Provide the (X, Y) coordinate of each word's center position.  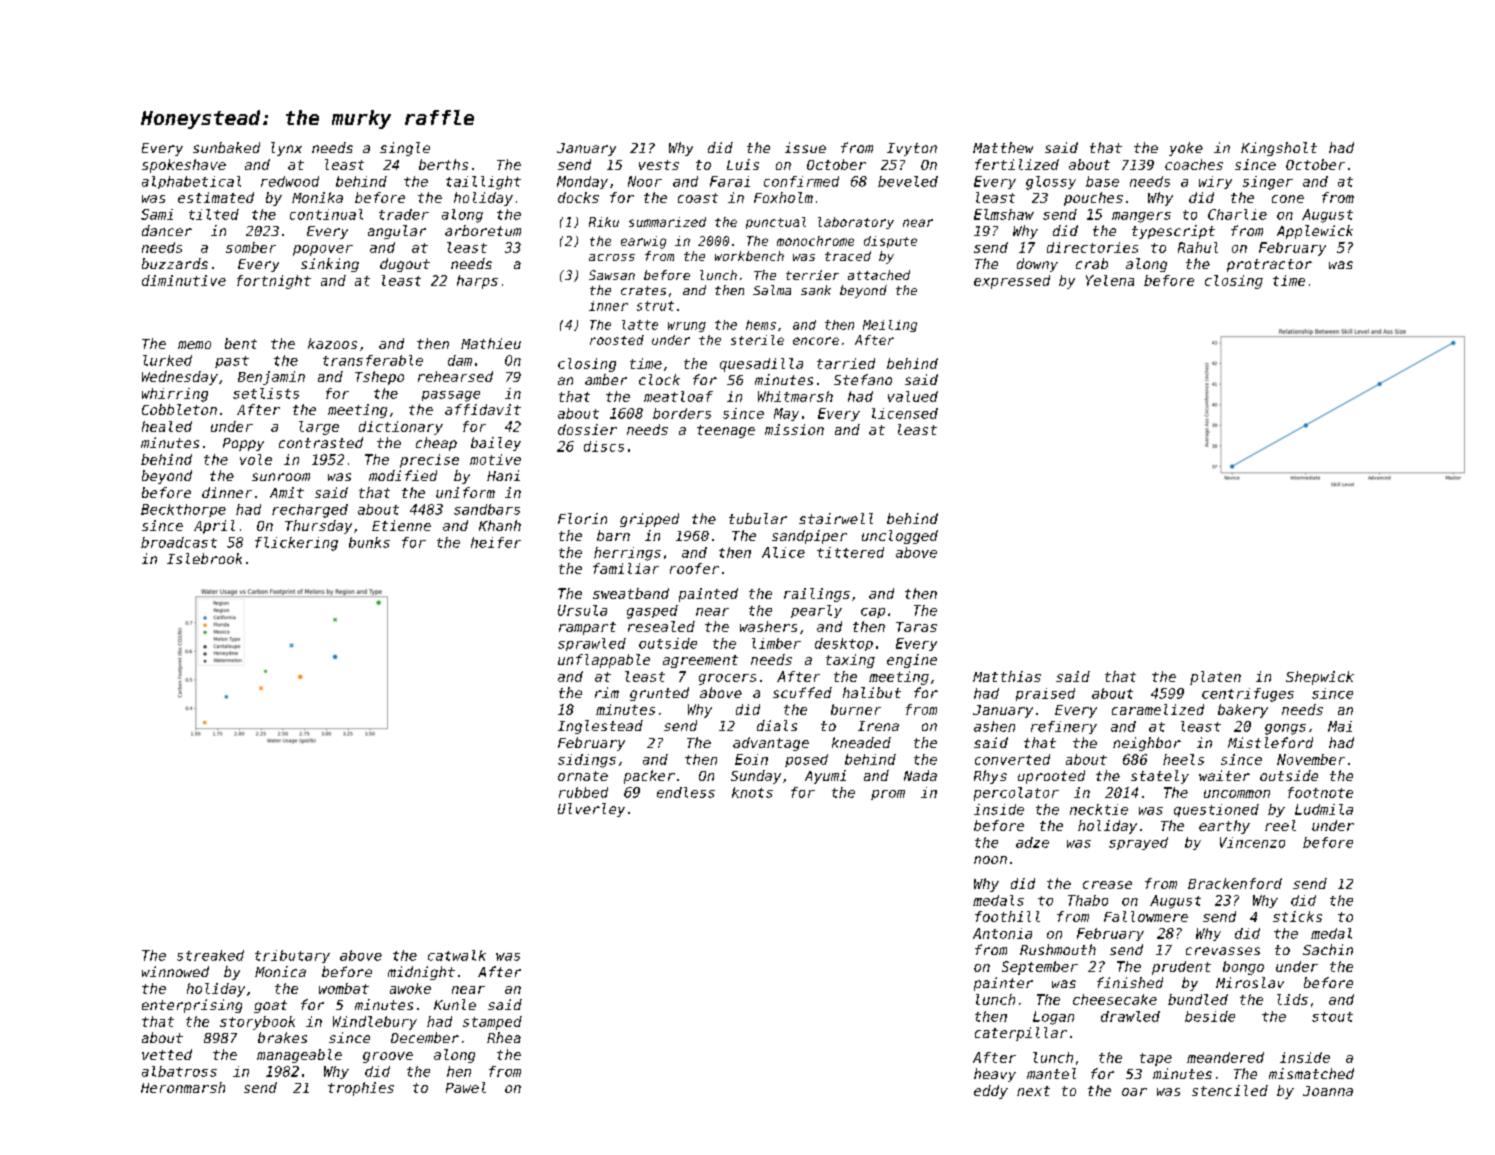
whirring (175, 395)
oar (1134, 1092)
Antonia (1002, 933)
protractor (1269, 265)
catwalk (457, 955)
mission (794, 429)
